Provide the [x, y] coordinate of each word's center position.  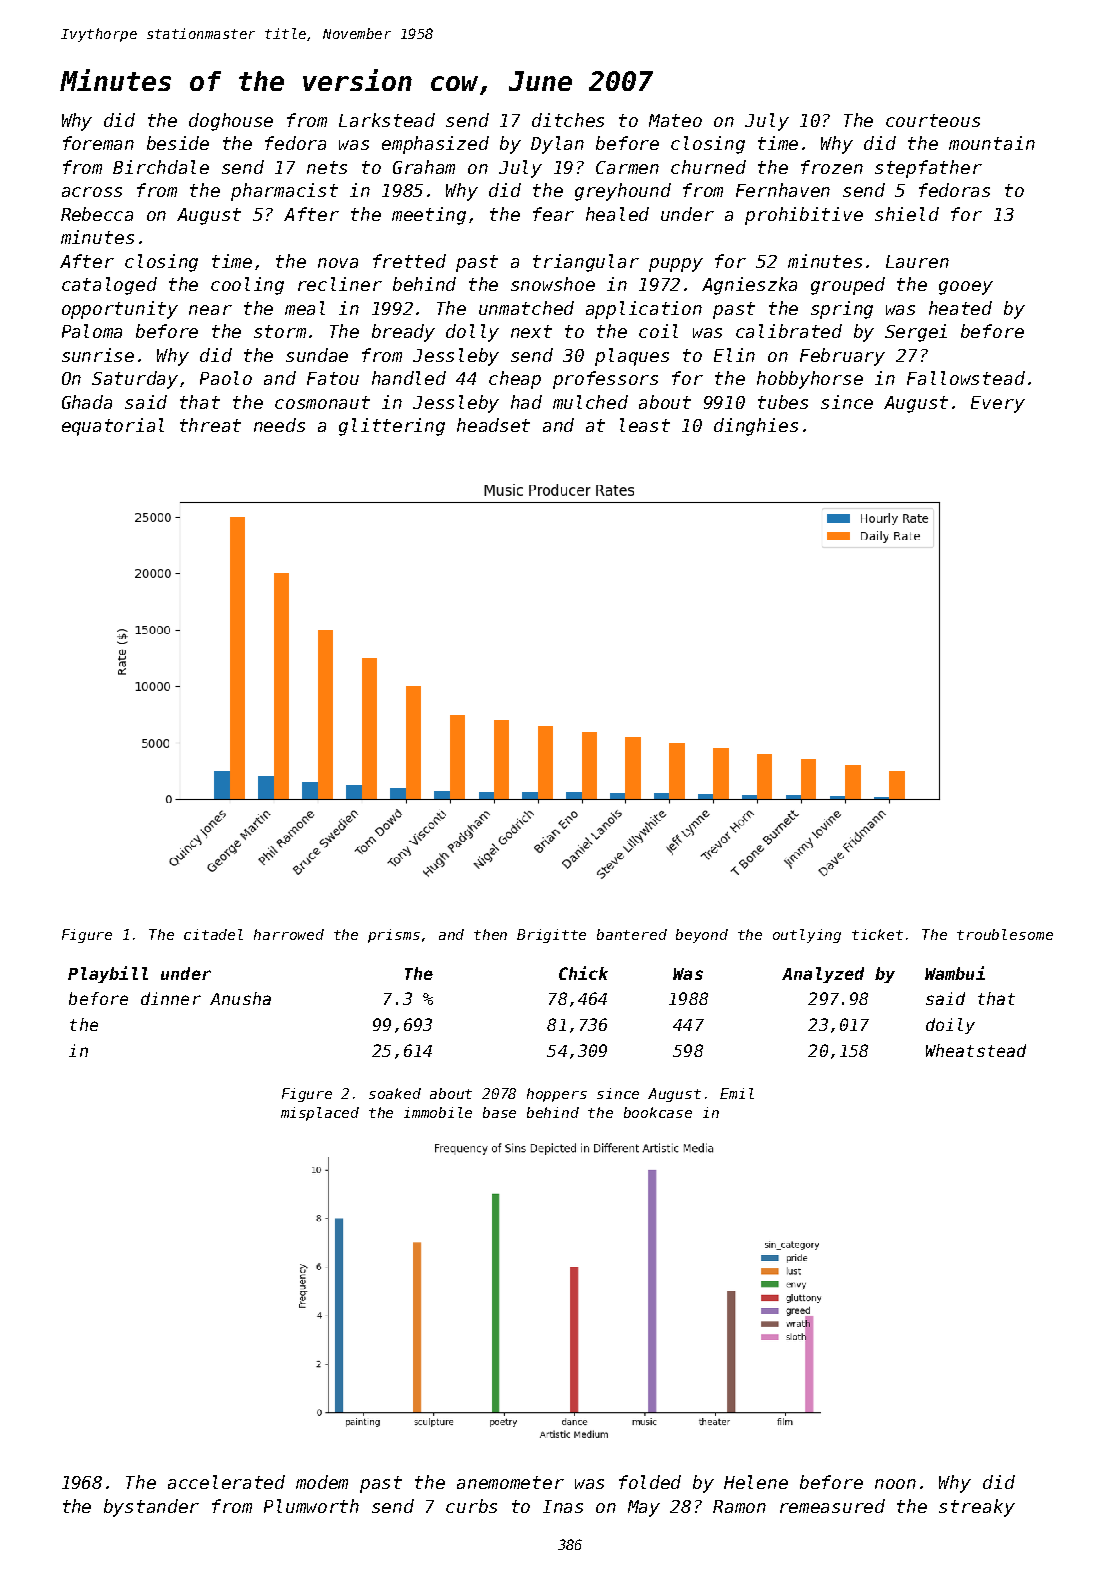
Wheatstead [976, 1050]
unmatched [526, 308]
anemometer [510, 1482]
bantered [632, 934]
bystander [151, 1508]
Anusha [240, 998]
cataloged [109, 286]
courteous [933, 120]
